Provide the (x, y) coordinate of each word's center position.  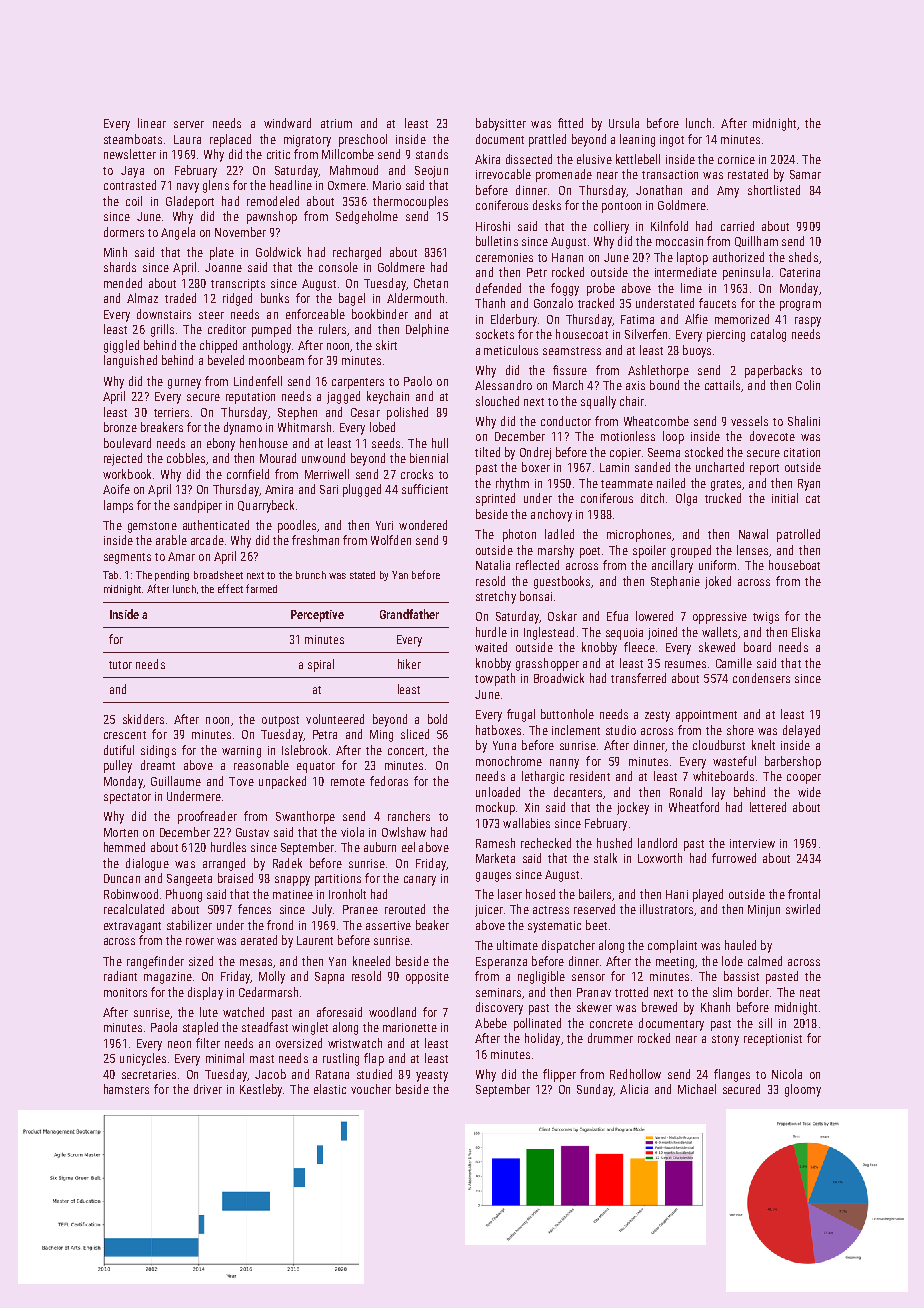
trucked (723, 498)
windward (287, 123)
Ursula (624, 123)
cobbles (186, 458)
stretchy (496, 597)
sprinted (495, 499)
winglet (310, 1028)
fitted (570, 123)
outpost (280, 721)
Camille (734, 663)
